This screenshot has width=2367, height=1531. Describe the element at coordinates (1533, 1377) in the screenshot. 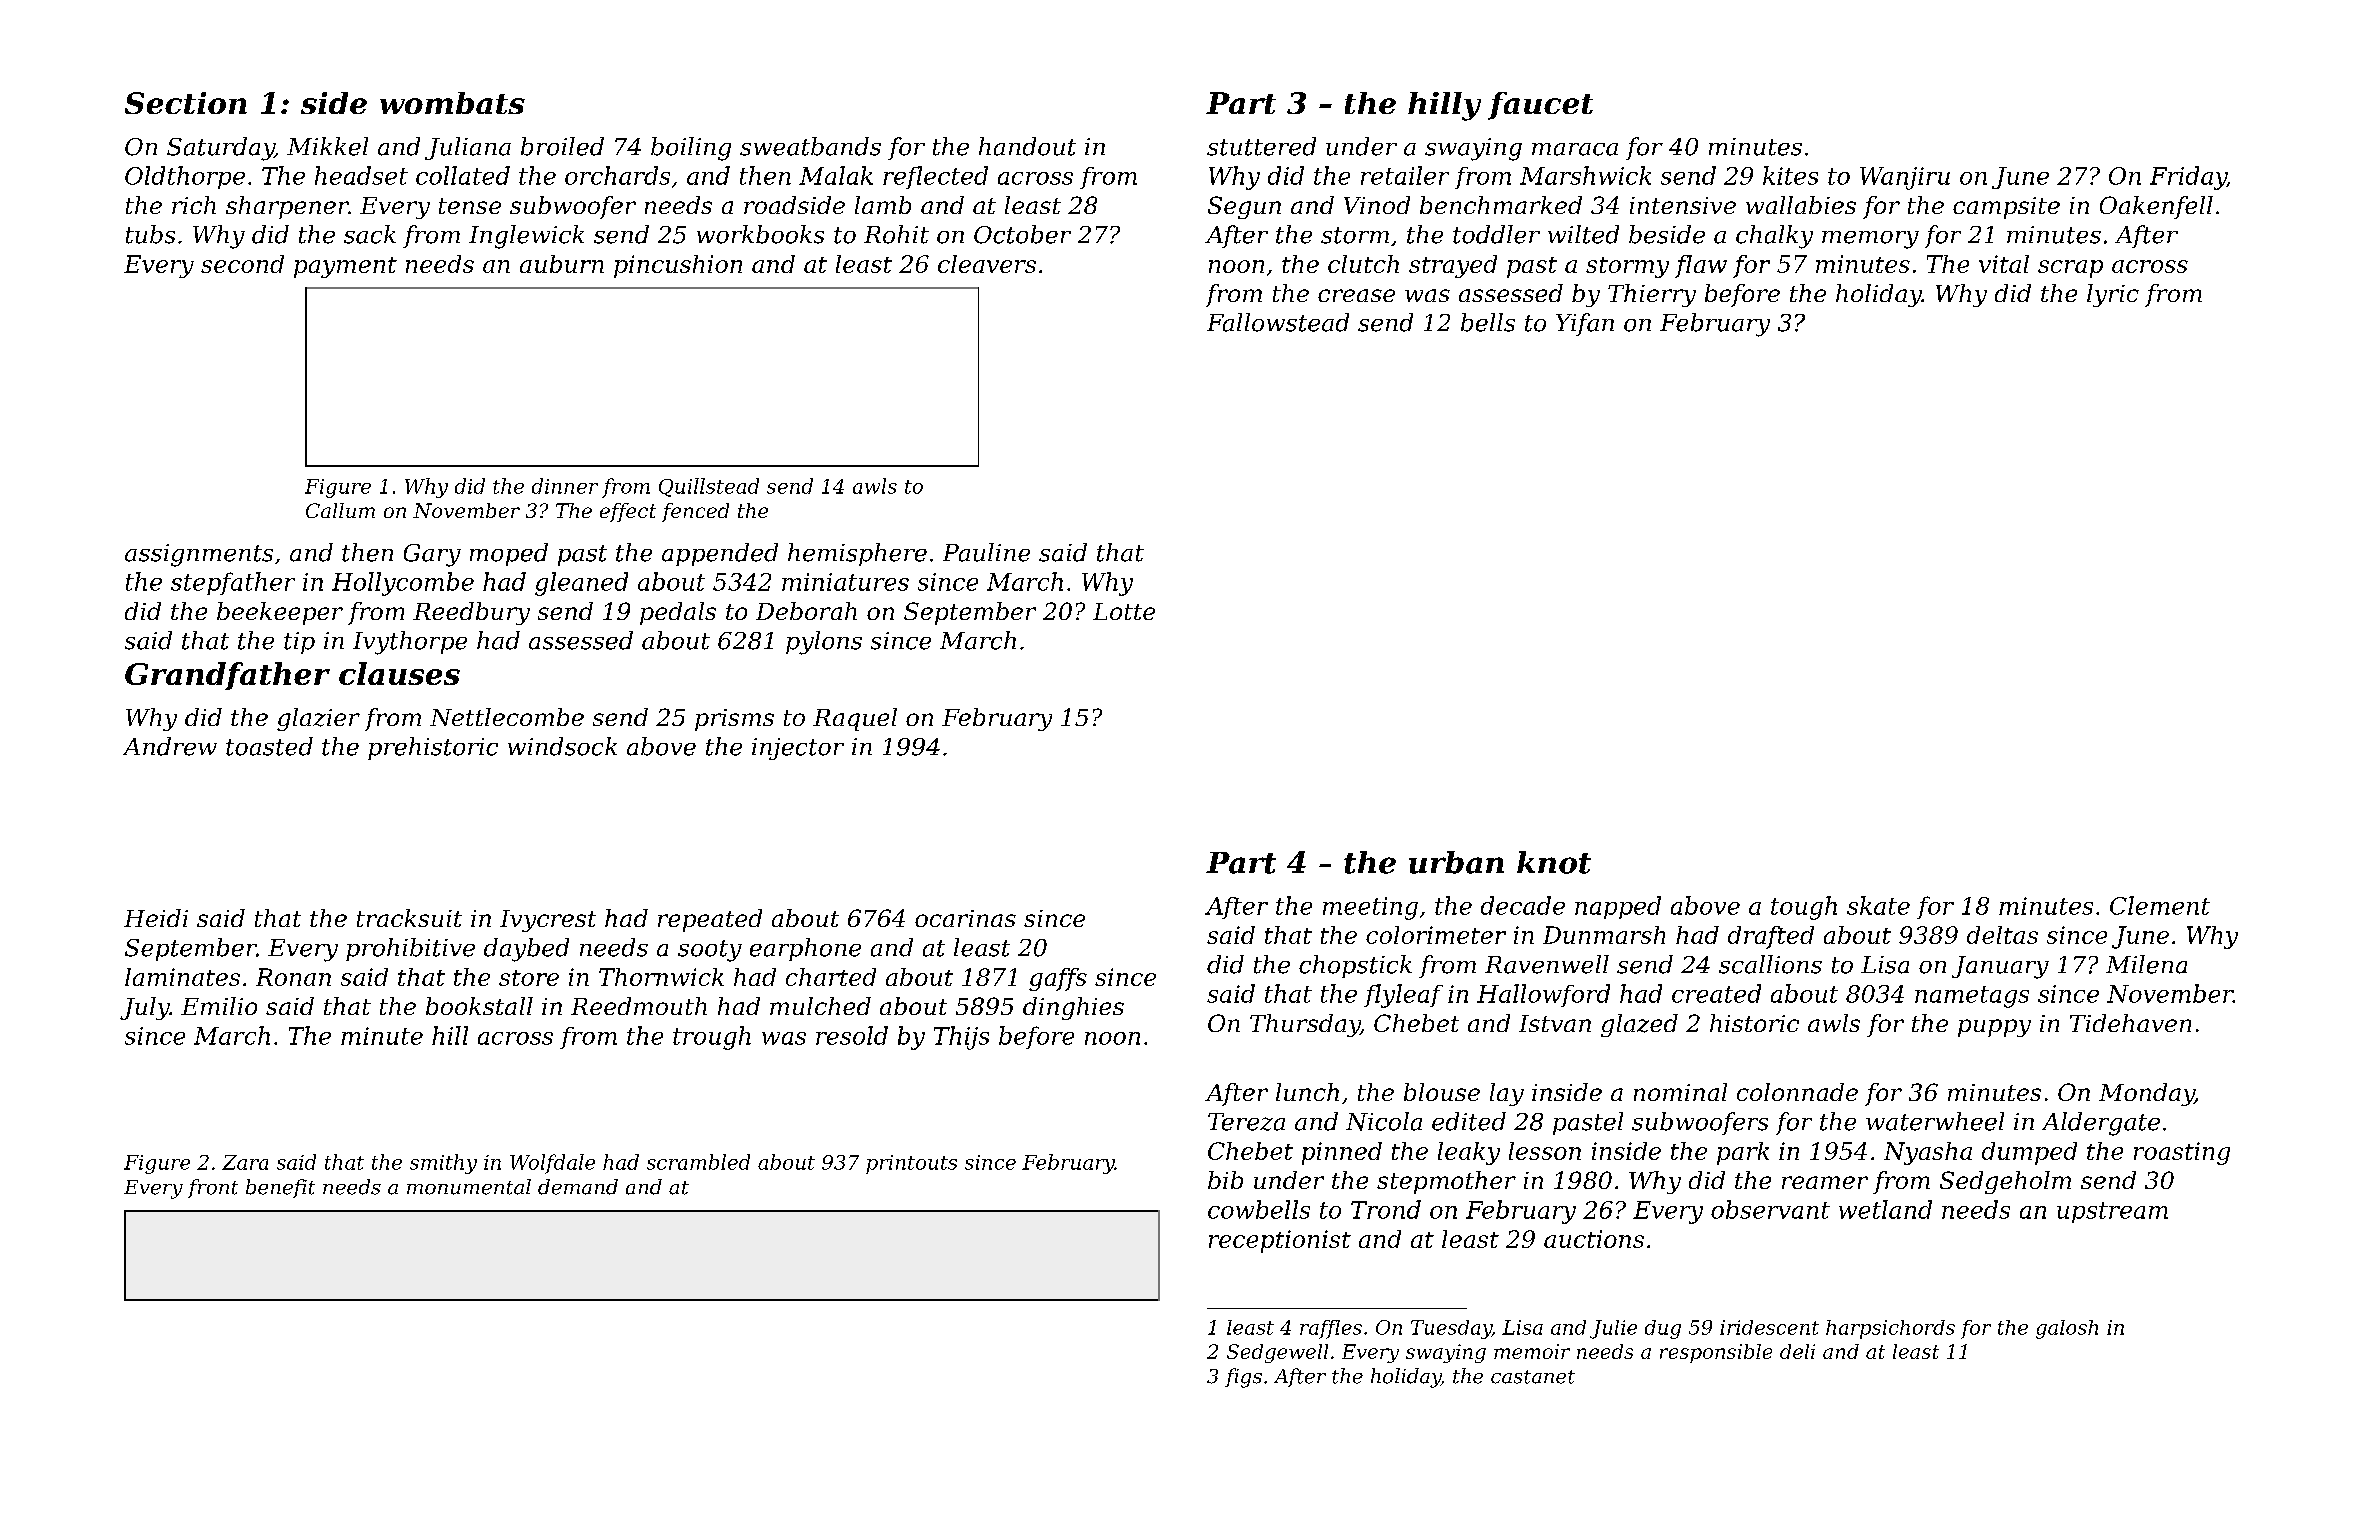

I see `castanet` at that location.
